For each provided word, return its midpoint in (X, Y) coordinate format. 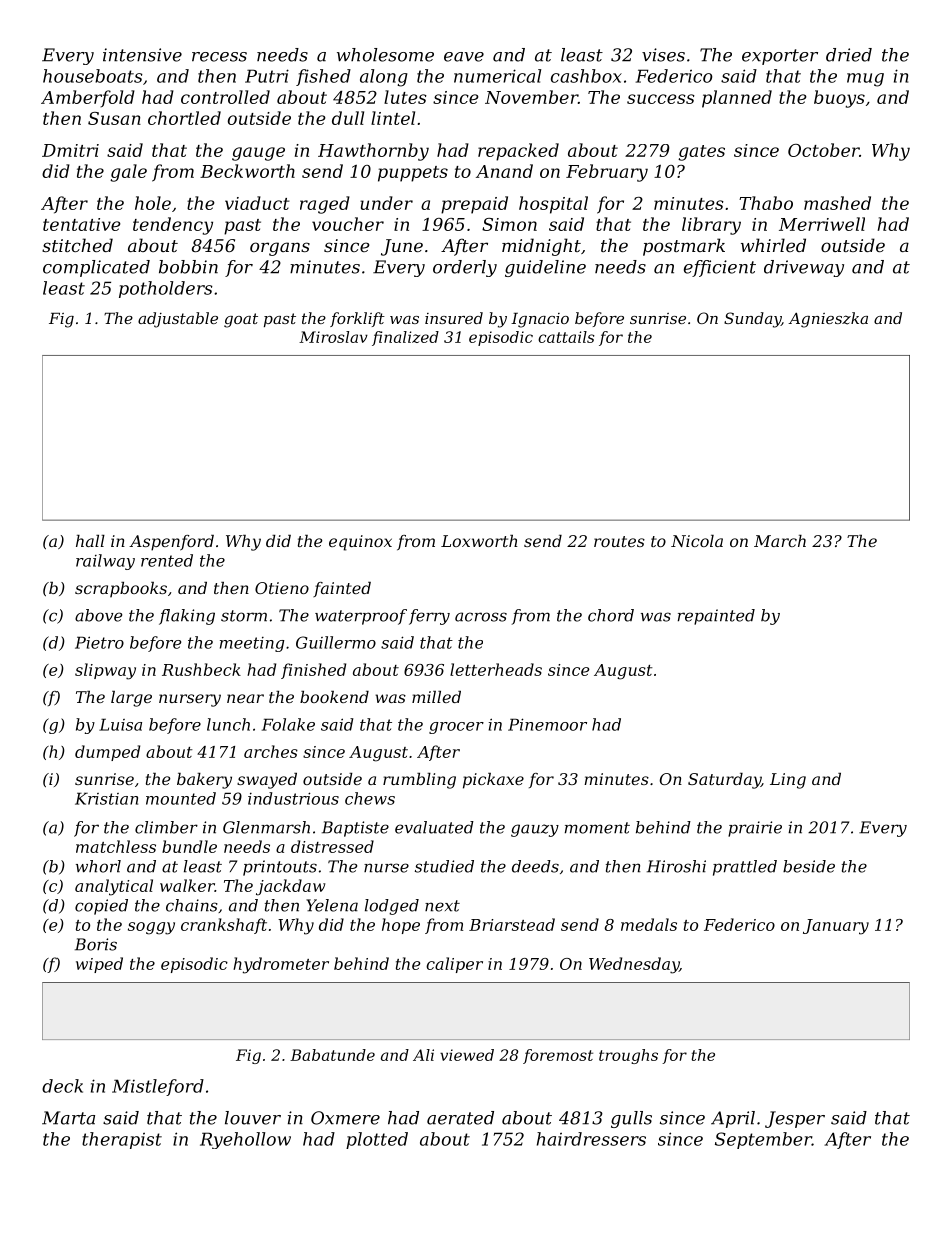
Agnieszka (828, 320)
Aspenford (171, 543)
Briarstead (512, 924)
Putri (267, 76)
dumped (107, 753)
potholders (166, 289)
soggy (151, 928)
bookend (334, 697)
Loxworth (479, 541)
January (836, 927)
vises (663, 55)
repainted (716, 617)
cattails (566, 337)
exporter (780, 57)
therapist (122, 1140)
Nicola (697, 541)
